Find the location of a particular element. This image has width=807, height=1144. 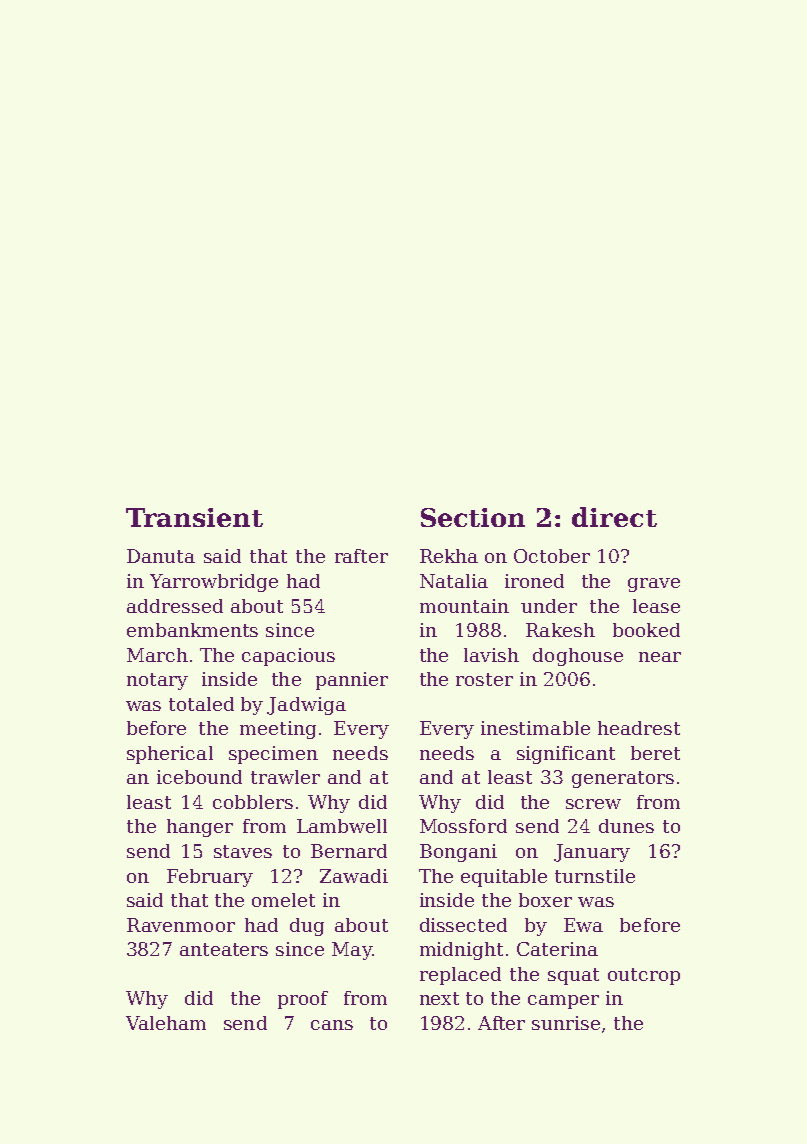

inestimable is located at coordinates (535, 728).
